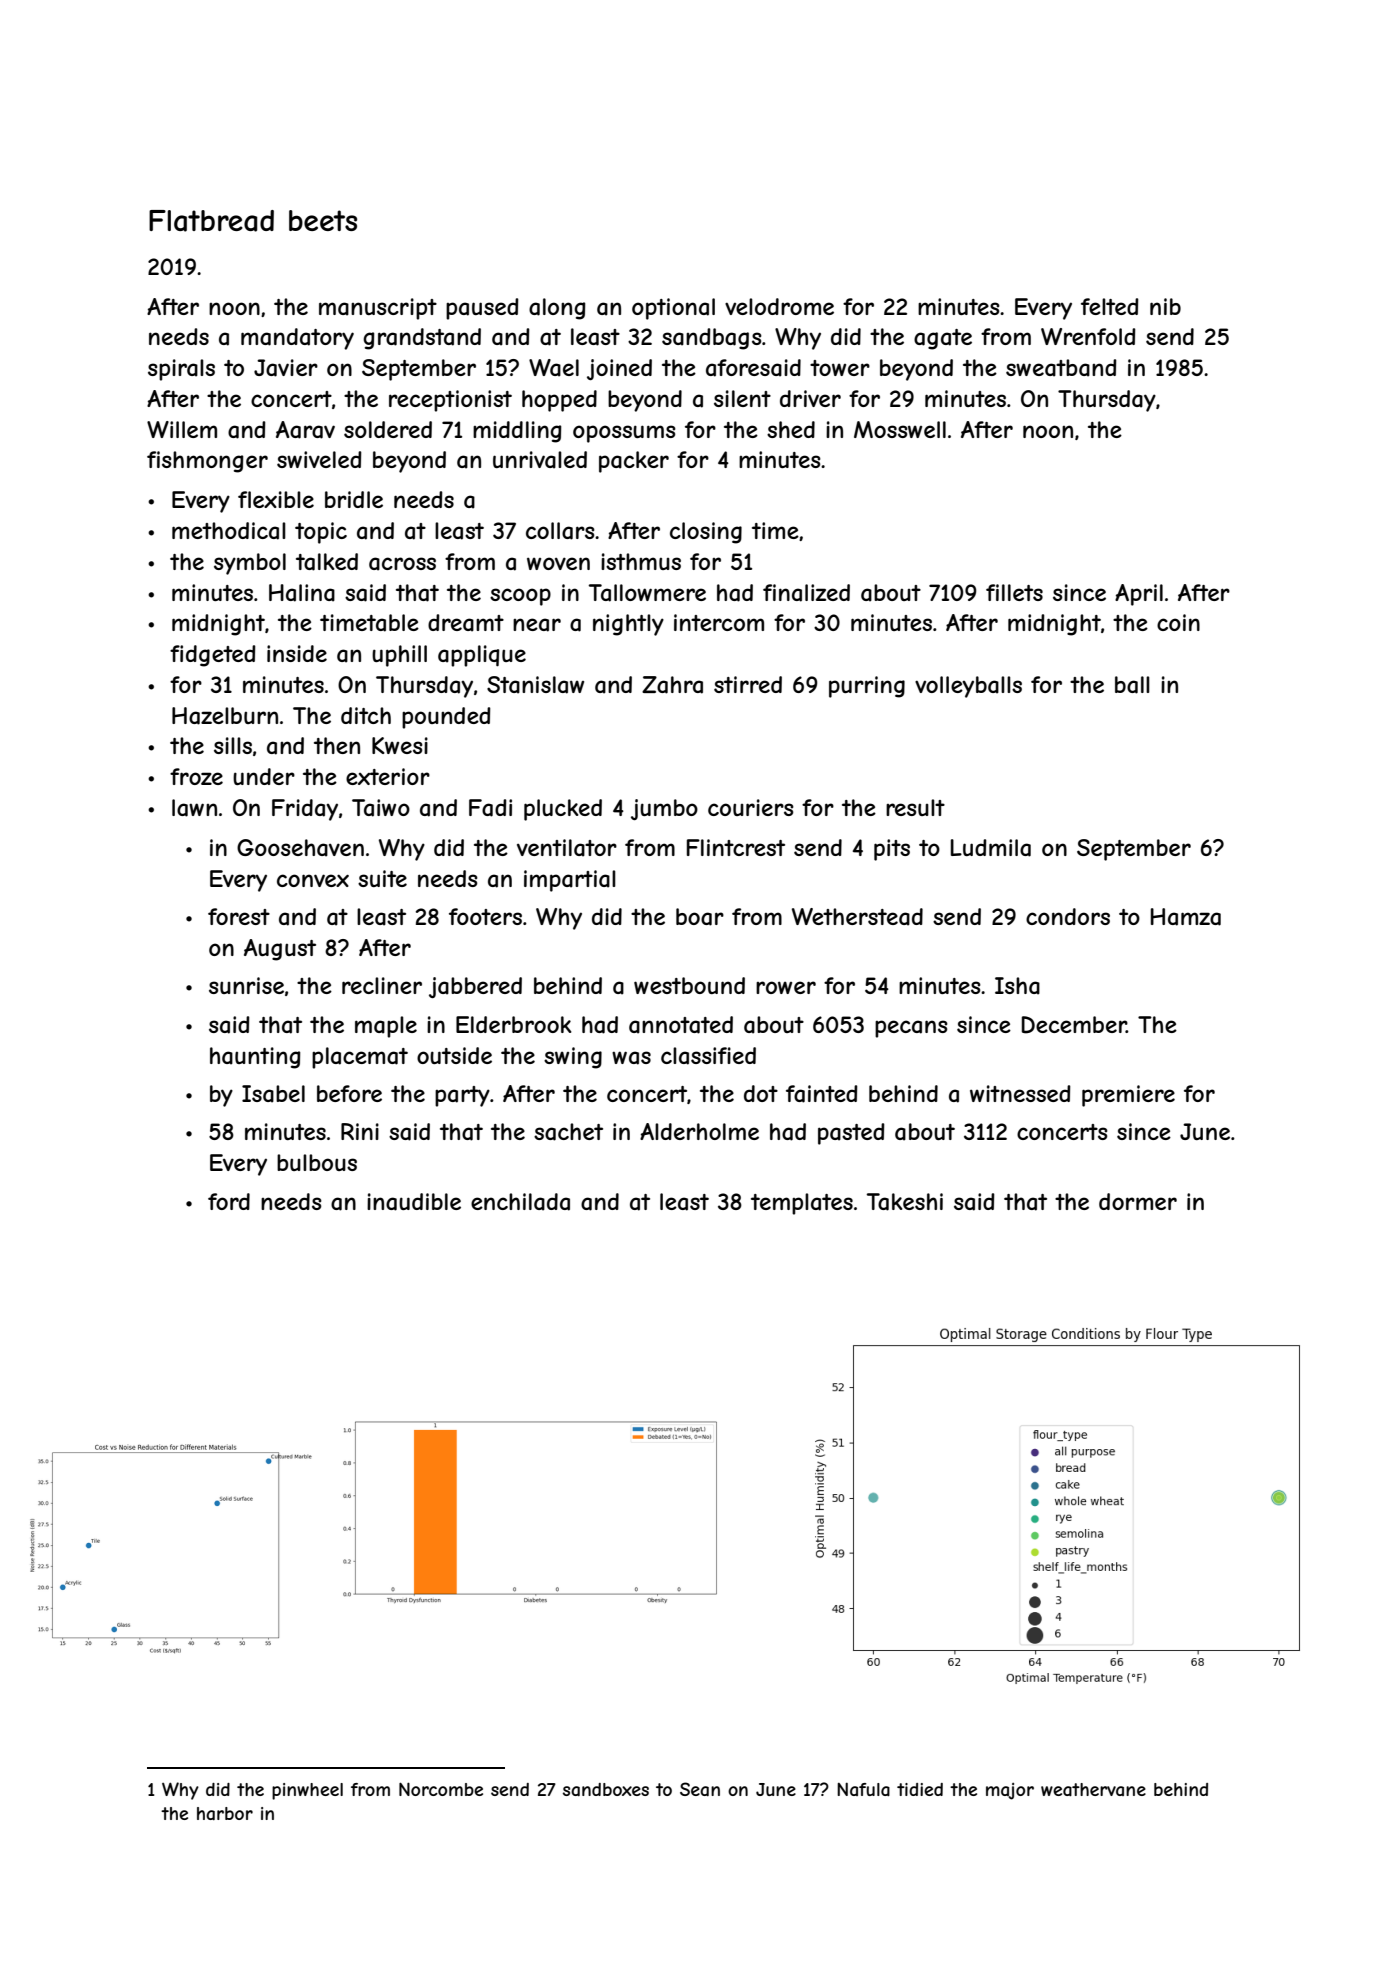 This screenshot has height=1969, width=1386. What do you see at coordinates (943, 339) in the screenshot?
I see `agate` at bounding box center [943, 339].
